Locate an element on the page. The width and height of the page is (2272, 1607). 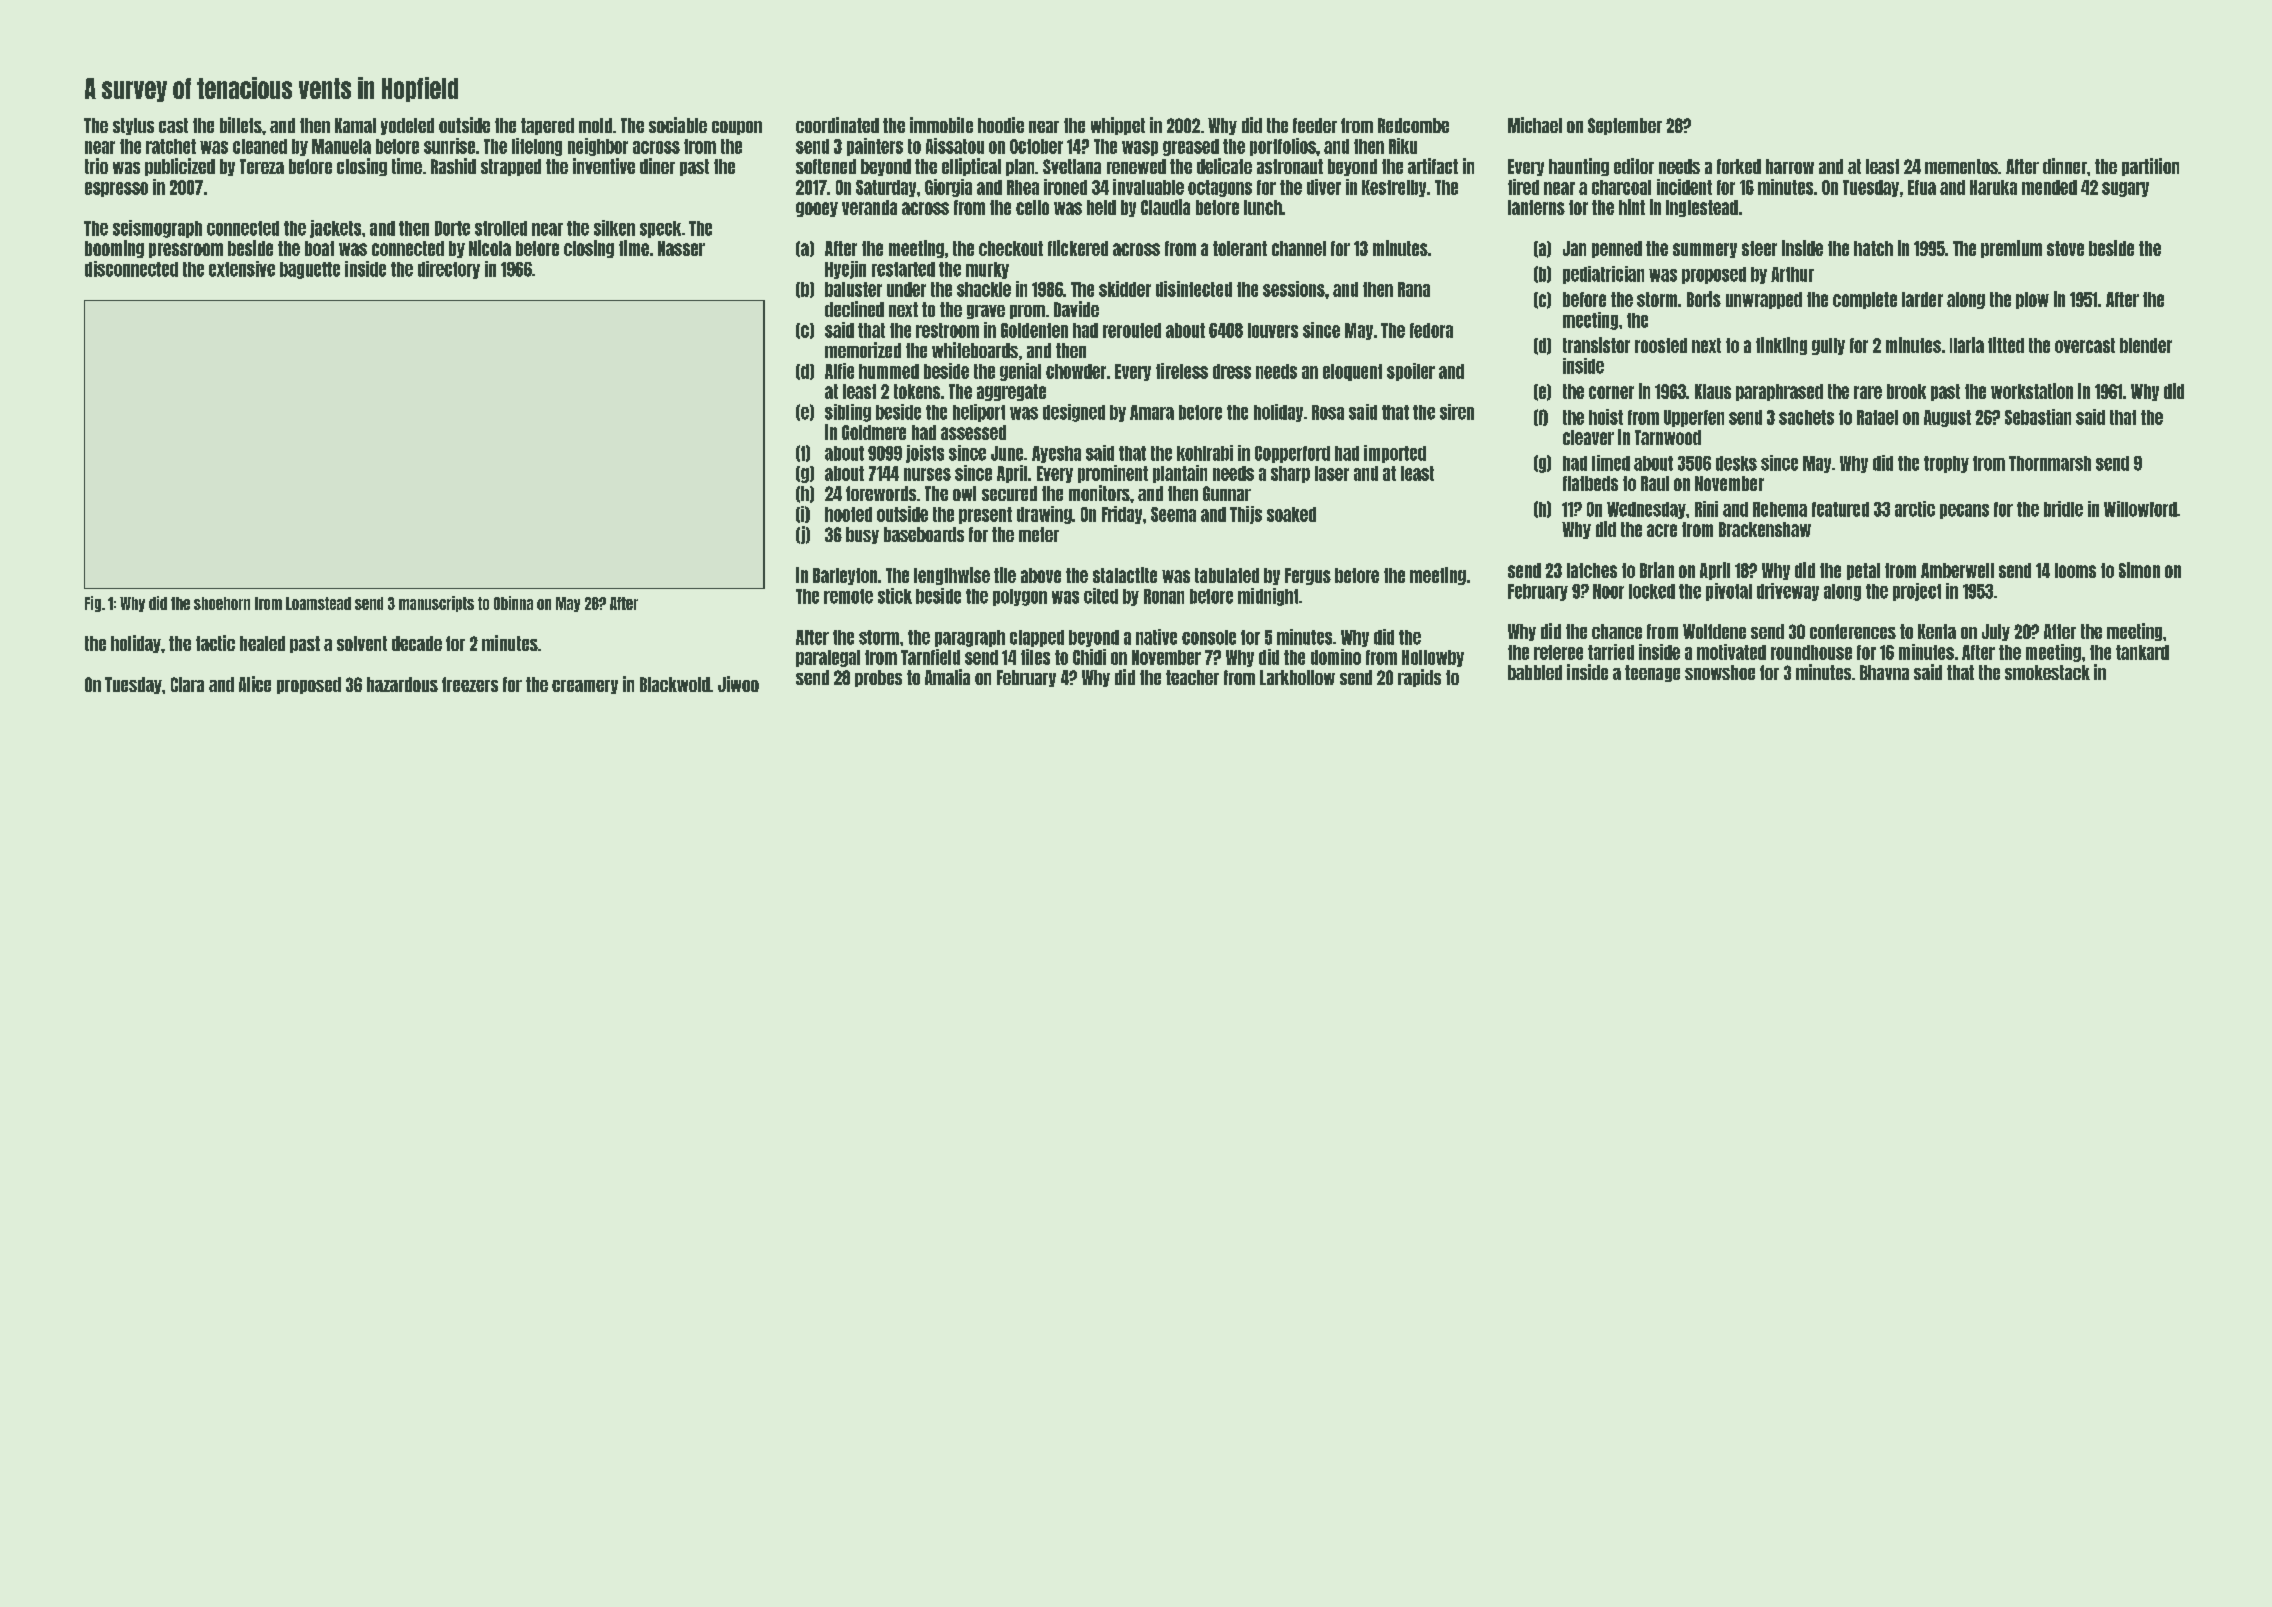
sibling is located at coordinates (848, 413).
